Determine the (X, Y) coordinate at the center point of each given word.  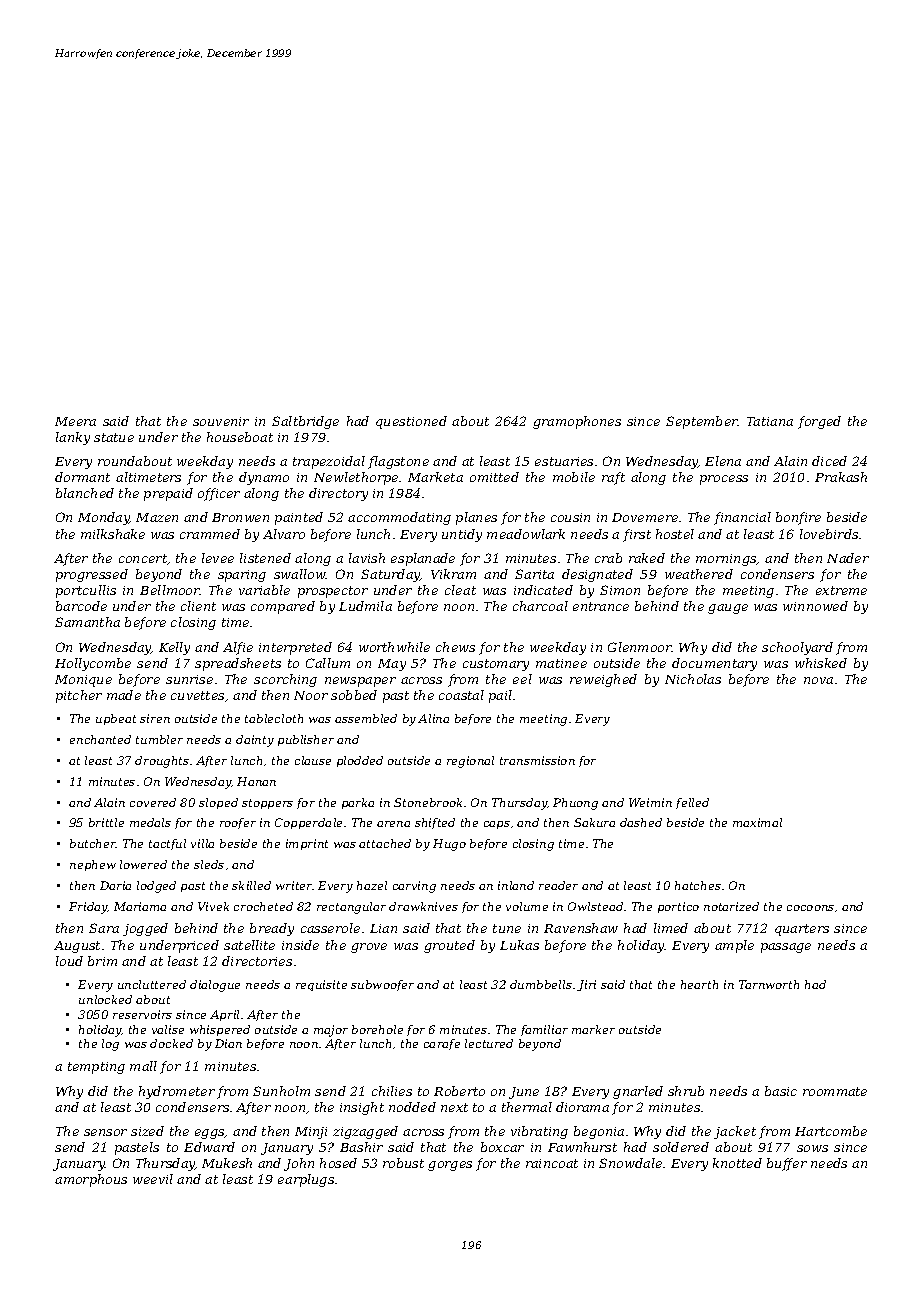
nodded (412, 1107)
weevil (153, 1179)
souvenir (221, 421)
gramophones (577, 422)
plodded (360, 761)
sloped (218, 803)
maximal (757, 822)
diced (829, 461)
